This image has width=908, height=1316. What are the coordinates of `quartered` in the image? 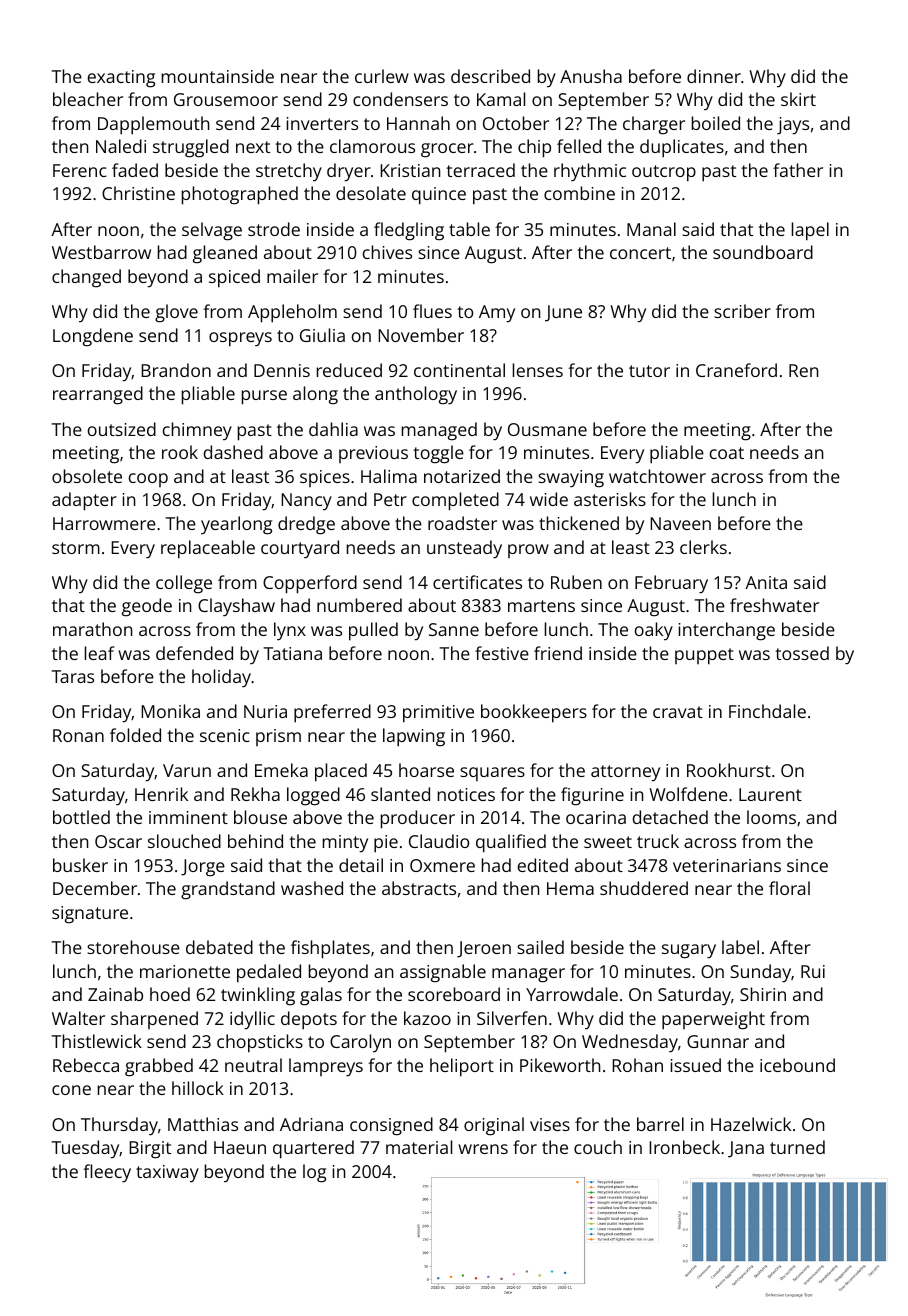 It's located at (313, 1149).
